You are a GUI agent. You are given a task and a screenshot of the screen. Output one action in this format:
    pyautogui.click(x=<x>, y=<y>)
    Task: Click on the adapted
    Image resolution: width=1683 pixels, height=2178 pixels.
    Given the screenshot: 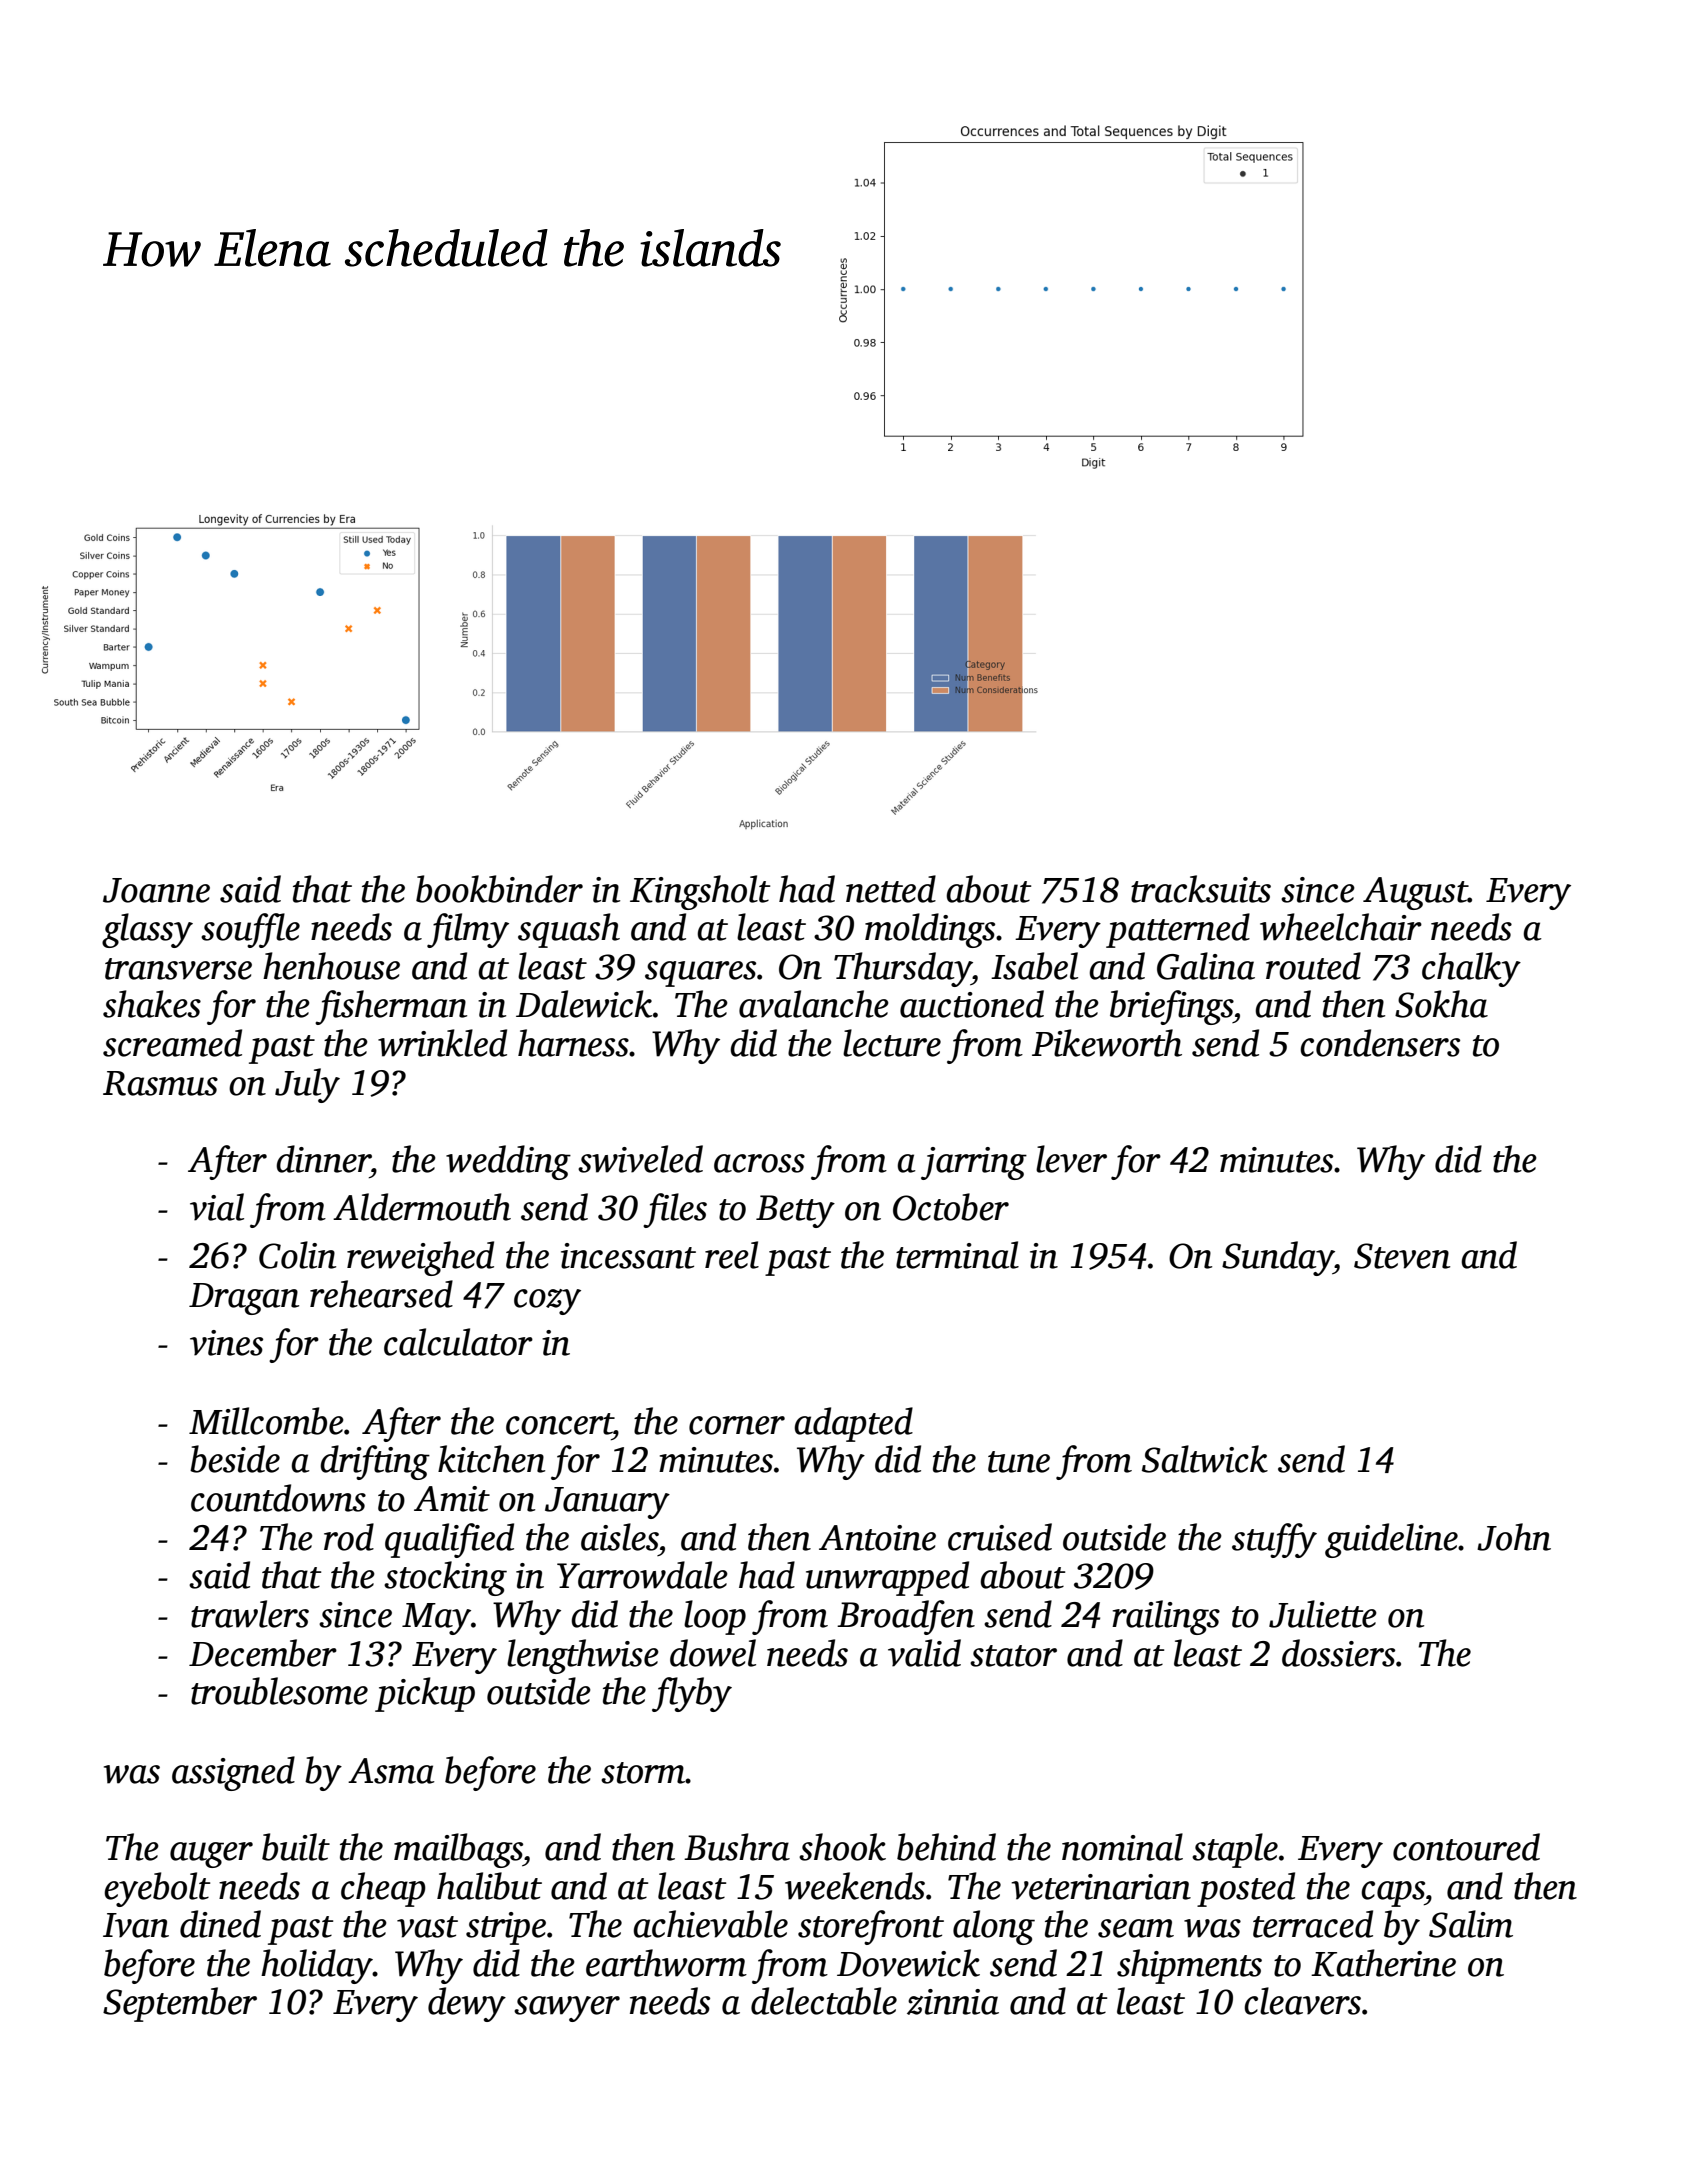 What is the action you would take?
    pyautogui.click(x=853, y=1424)
